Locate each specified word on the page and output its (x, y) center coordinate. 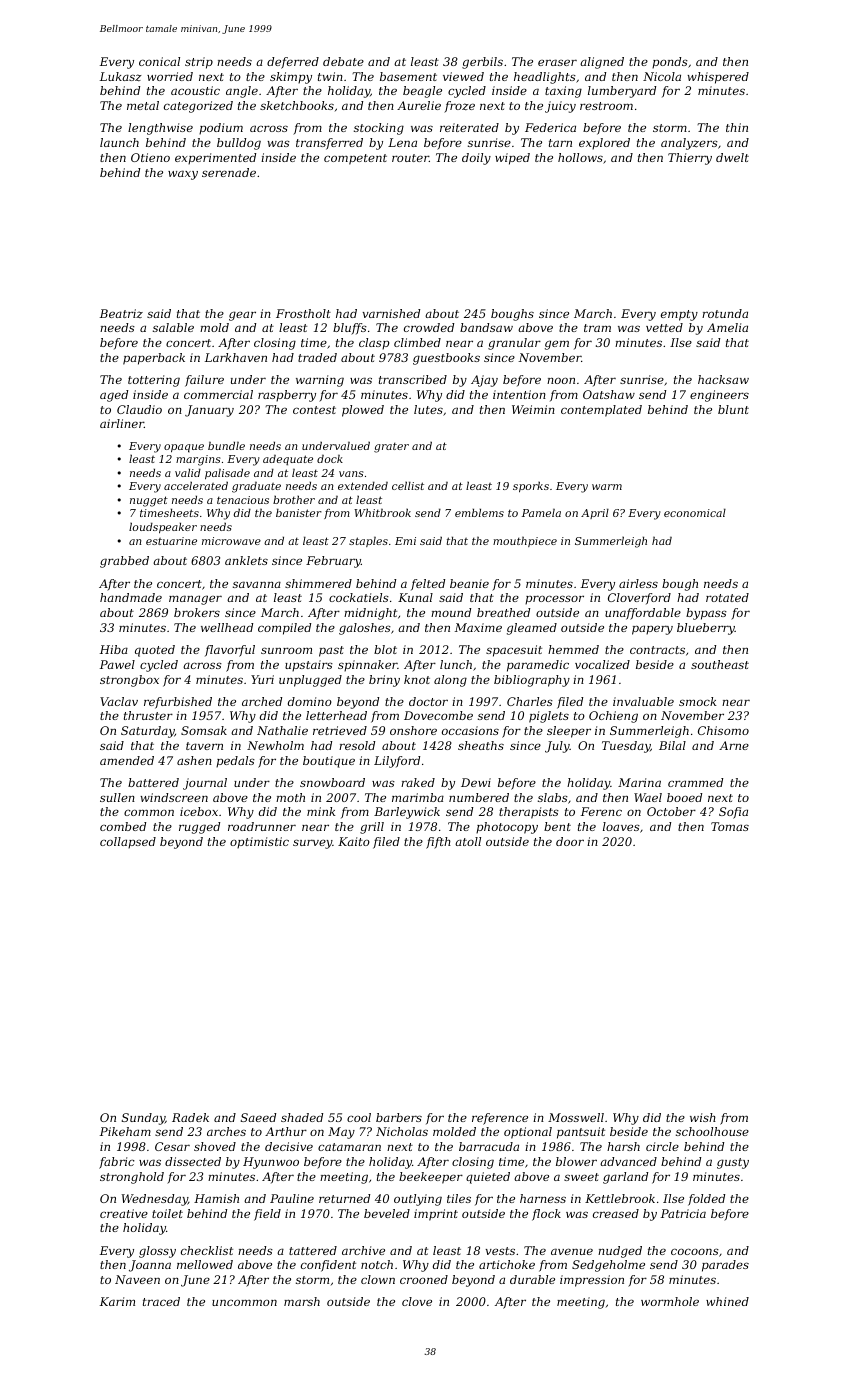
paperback (154, 359)
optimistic (259, 843)
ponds (670, 63)
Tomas (730, 826)
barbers (399, 1117)
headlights (545, 78)
